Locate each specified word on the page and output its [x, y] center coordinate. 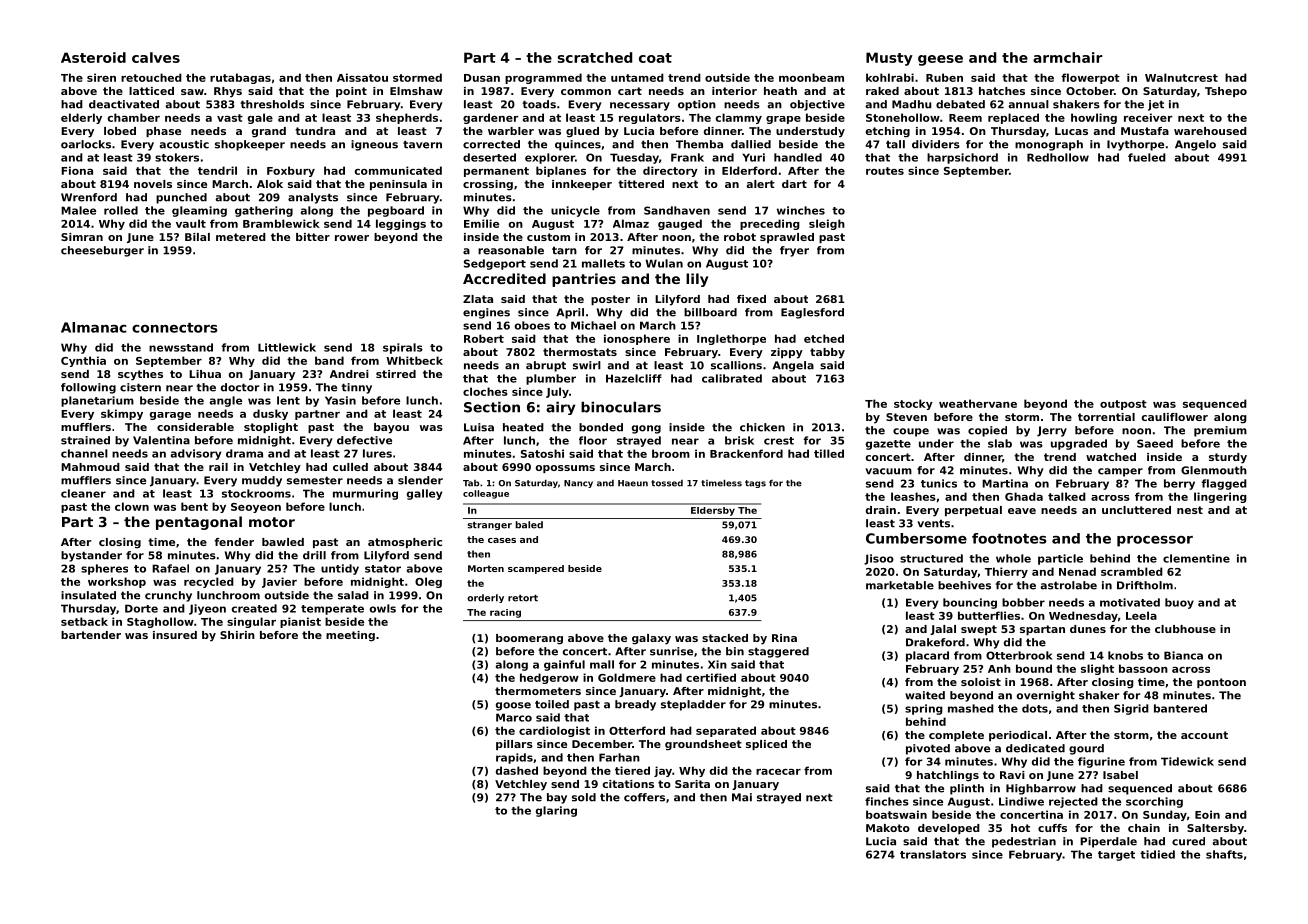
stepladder [693, 705]
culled [350, 467]
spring [924, 709]
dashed [517, 770]
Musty [889, 59]
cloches [485, 391]
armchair [1068, 57]
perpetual [973, 511]
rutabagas [240, 78]
